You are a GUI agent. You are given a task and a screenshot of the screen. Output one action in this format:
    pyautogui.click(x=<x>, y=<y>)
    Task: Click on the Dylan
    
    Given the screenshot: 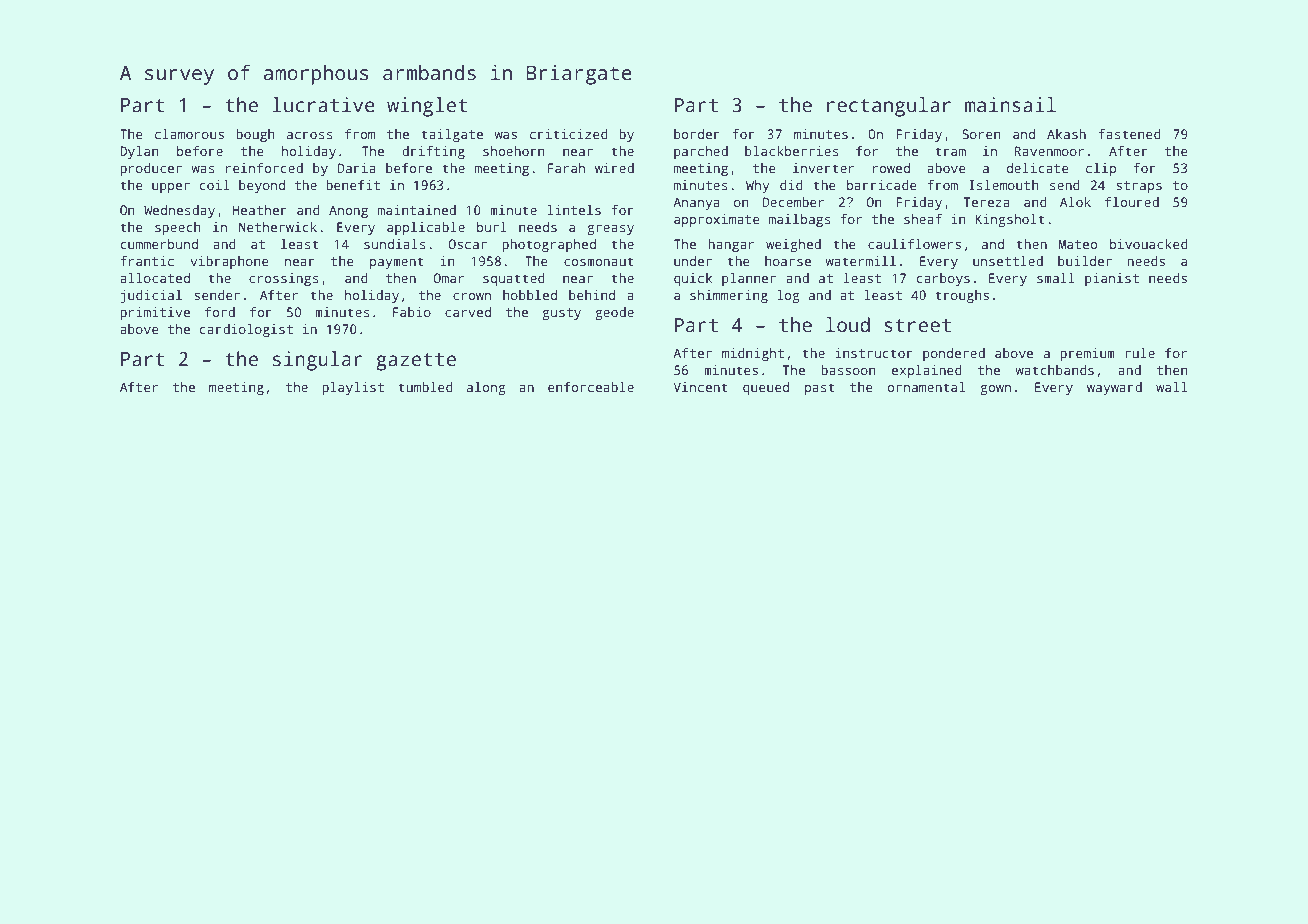 What is the action you would take?
    pyautogui.click(x=139, y=152)
